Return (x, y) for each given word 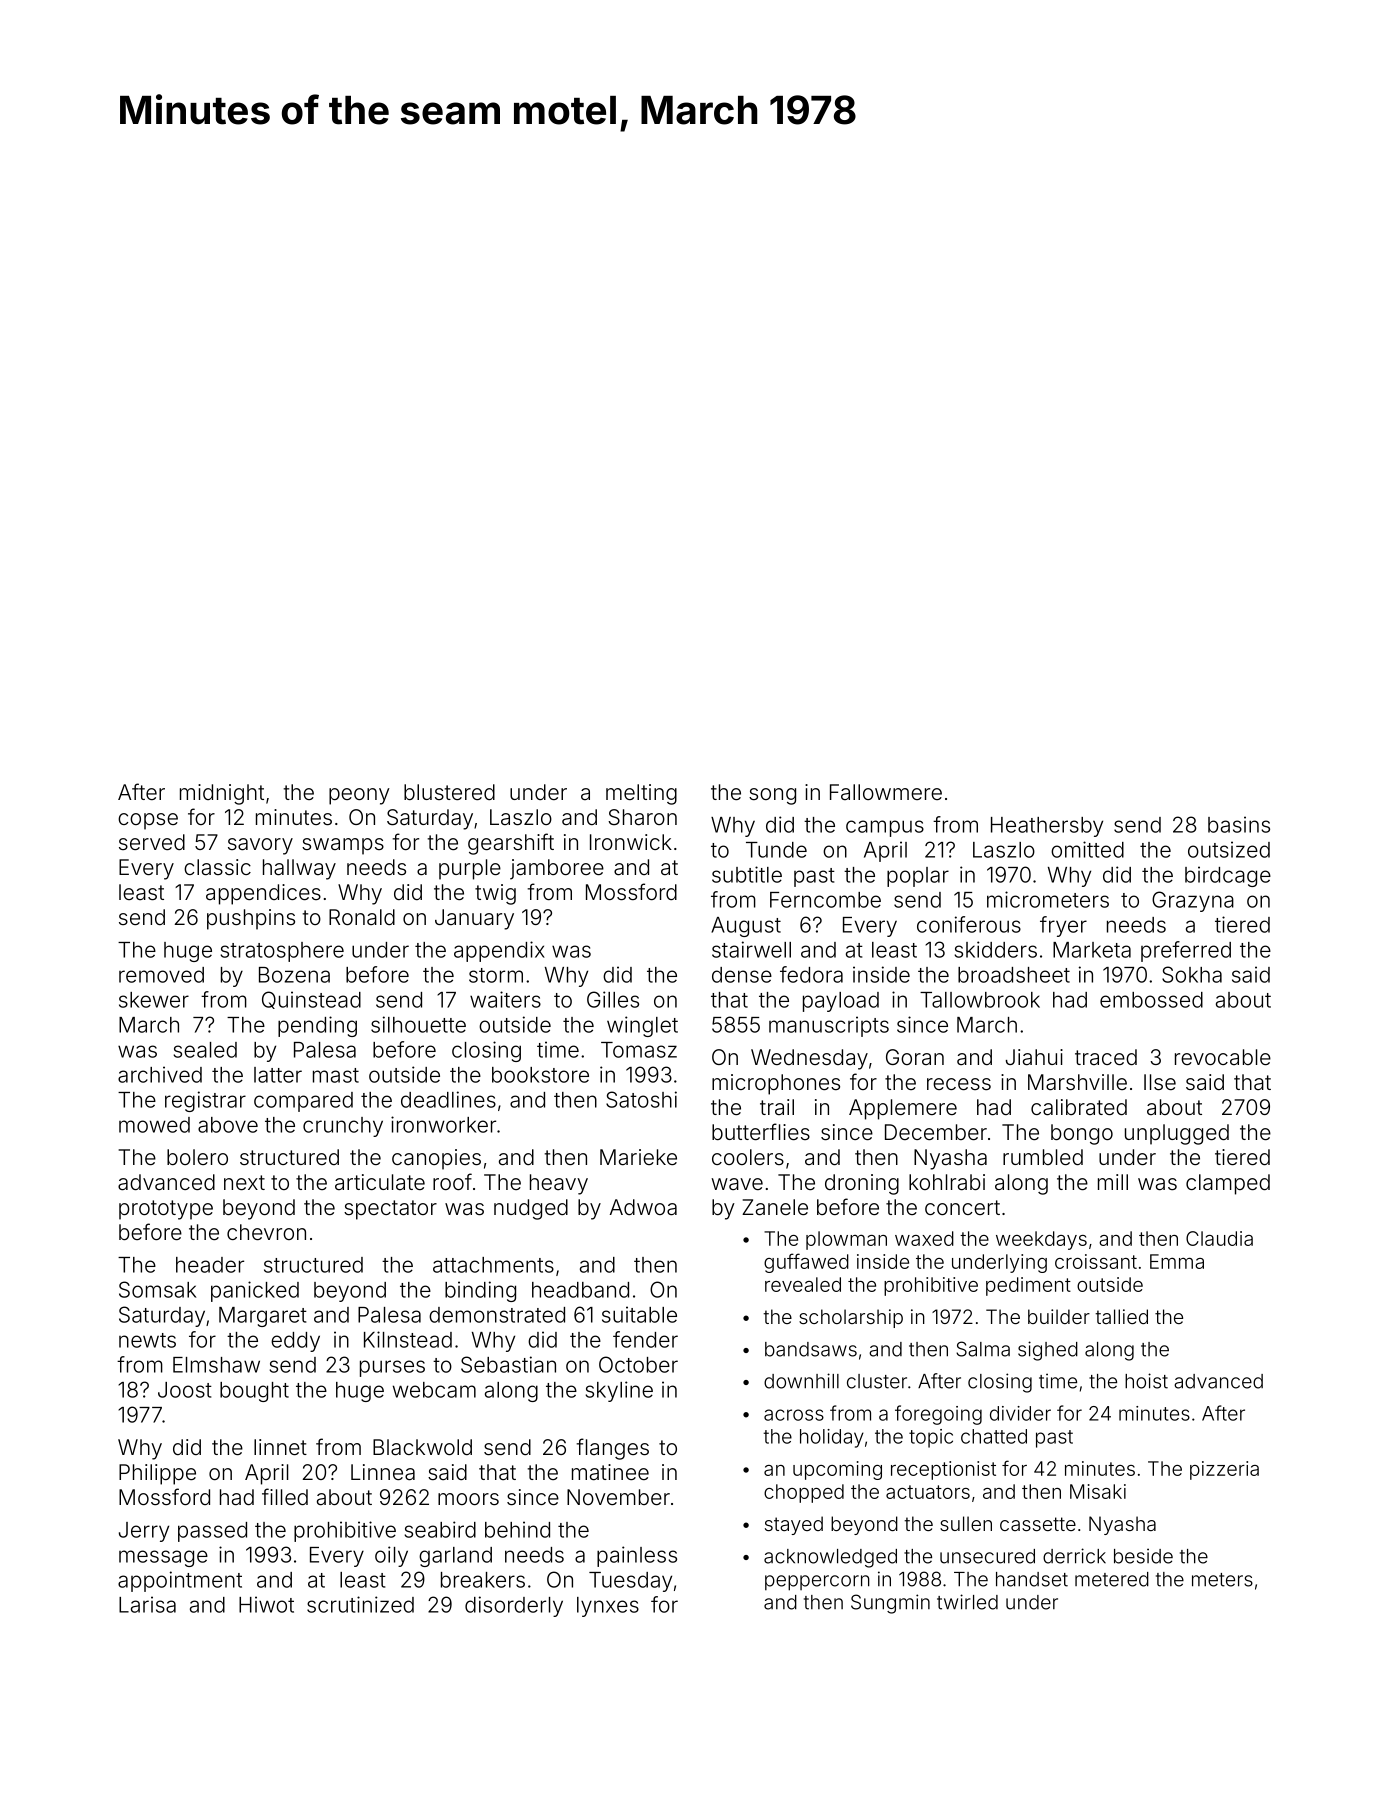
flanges (612, 1449)
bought (254, 1392)
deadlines (448, 1099)
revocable (1223, 1057)
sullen (966, 1523)
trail (777, 1107)
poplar (918, 877)
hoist (1146, 1381)
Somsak (158, 1289)
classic (217, 867)
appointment (180, 1581)
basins (1239, 824)
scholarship (851, 1318)
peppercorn (817, 1583)
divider (1020, 1413)
